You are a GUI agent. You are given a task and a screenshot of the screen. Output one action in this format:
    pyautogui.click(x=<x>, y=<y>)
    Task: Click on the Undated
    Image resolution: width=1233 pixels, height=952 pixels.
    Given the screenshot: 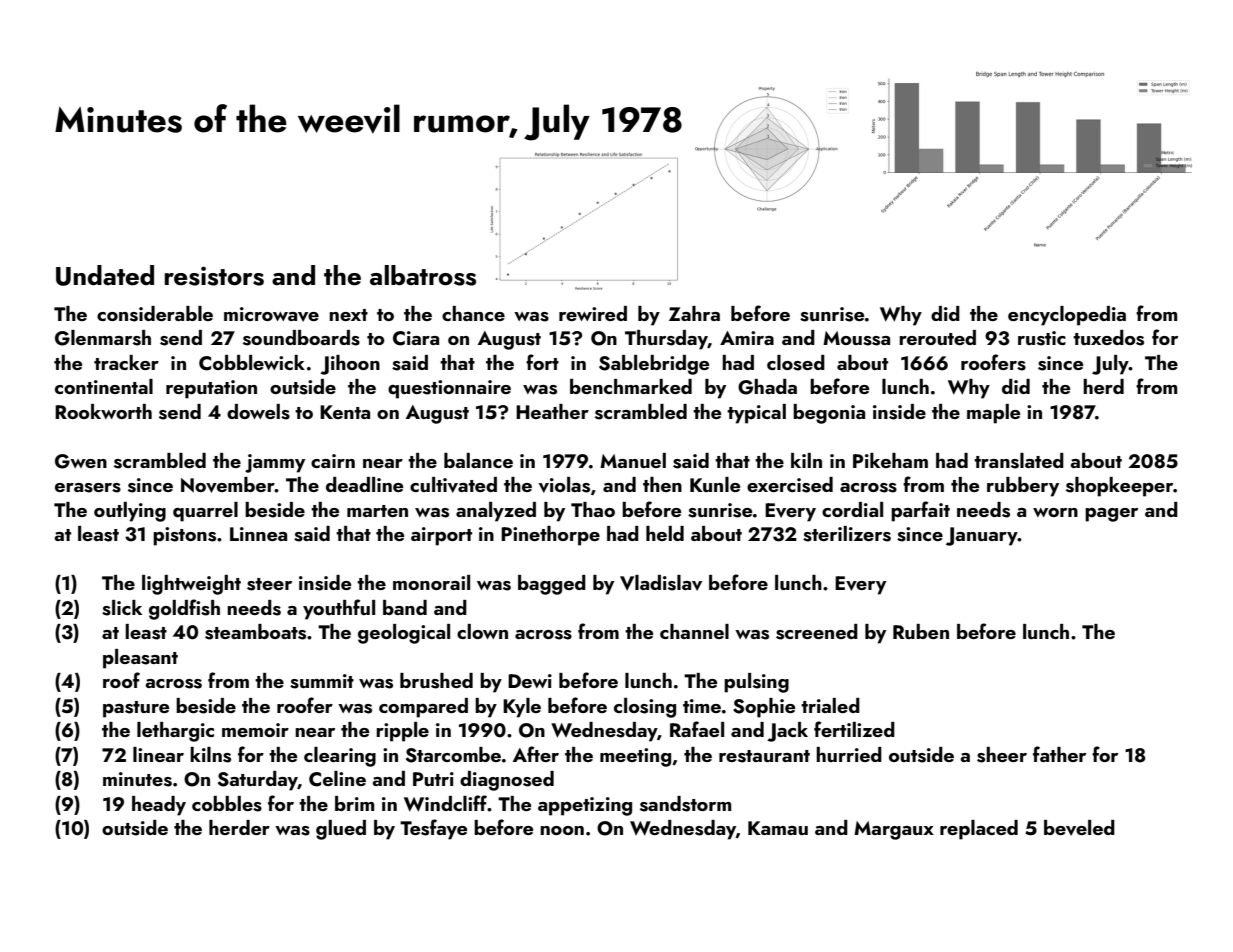 What is the action you would take?
    pyautogui.click(x=105, y=275)
